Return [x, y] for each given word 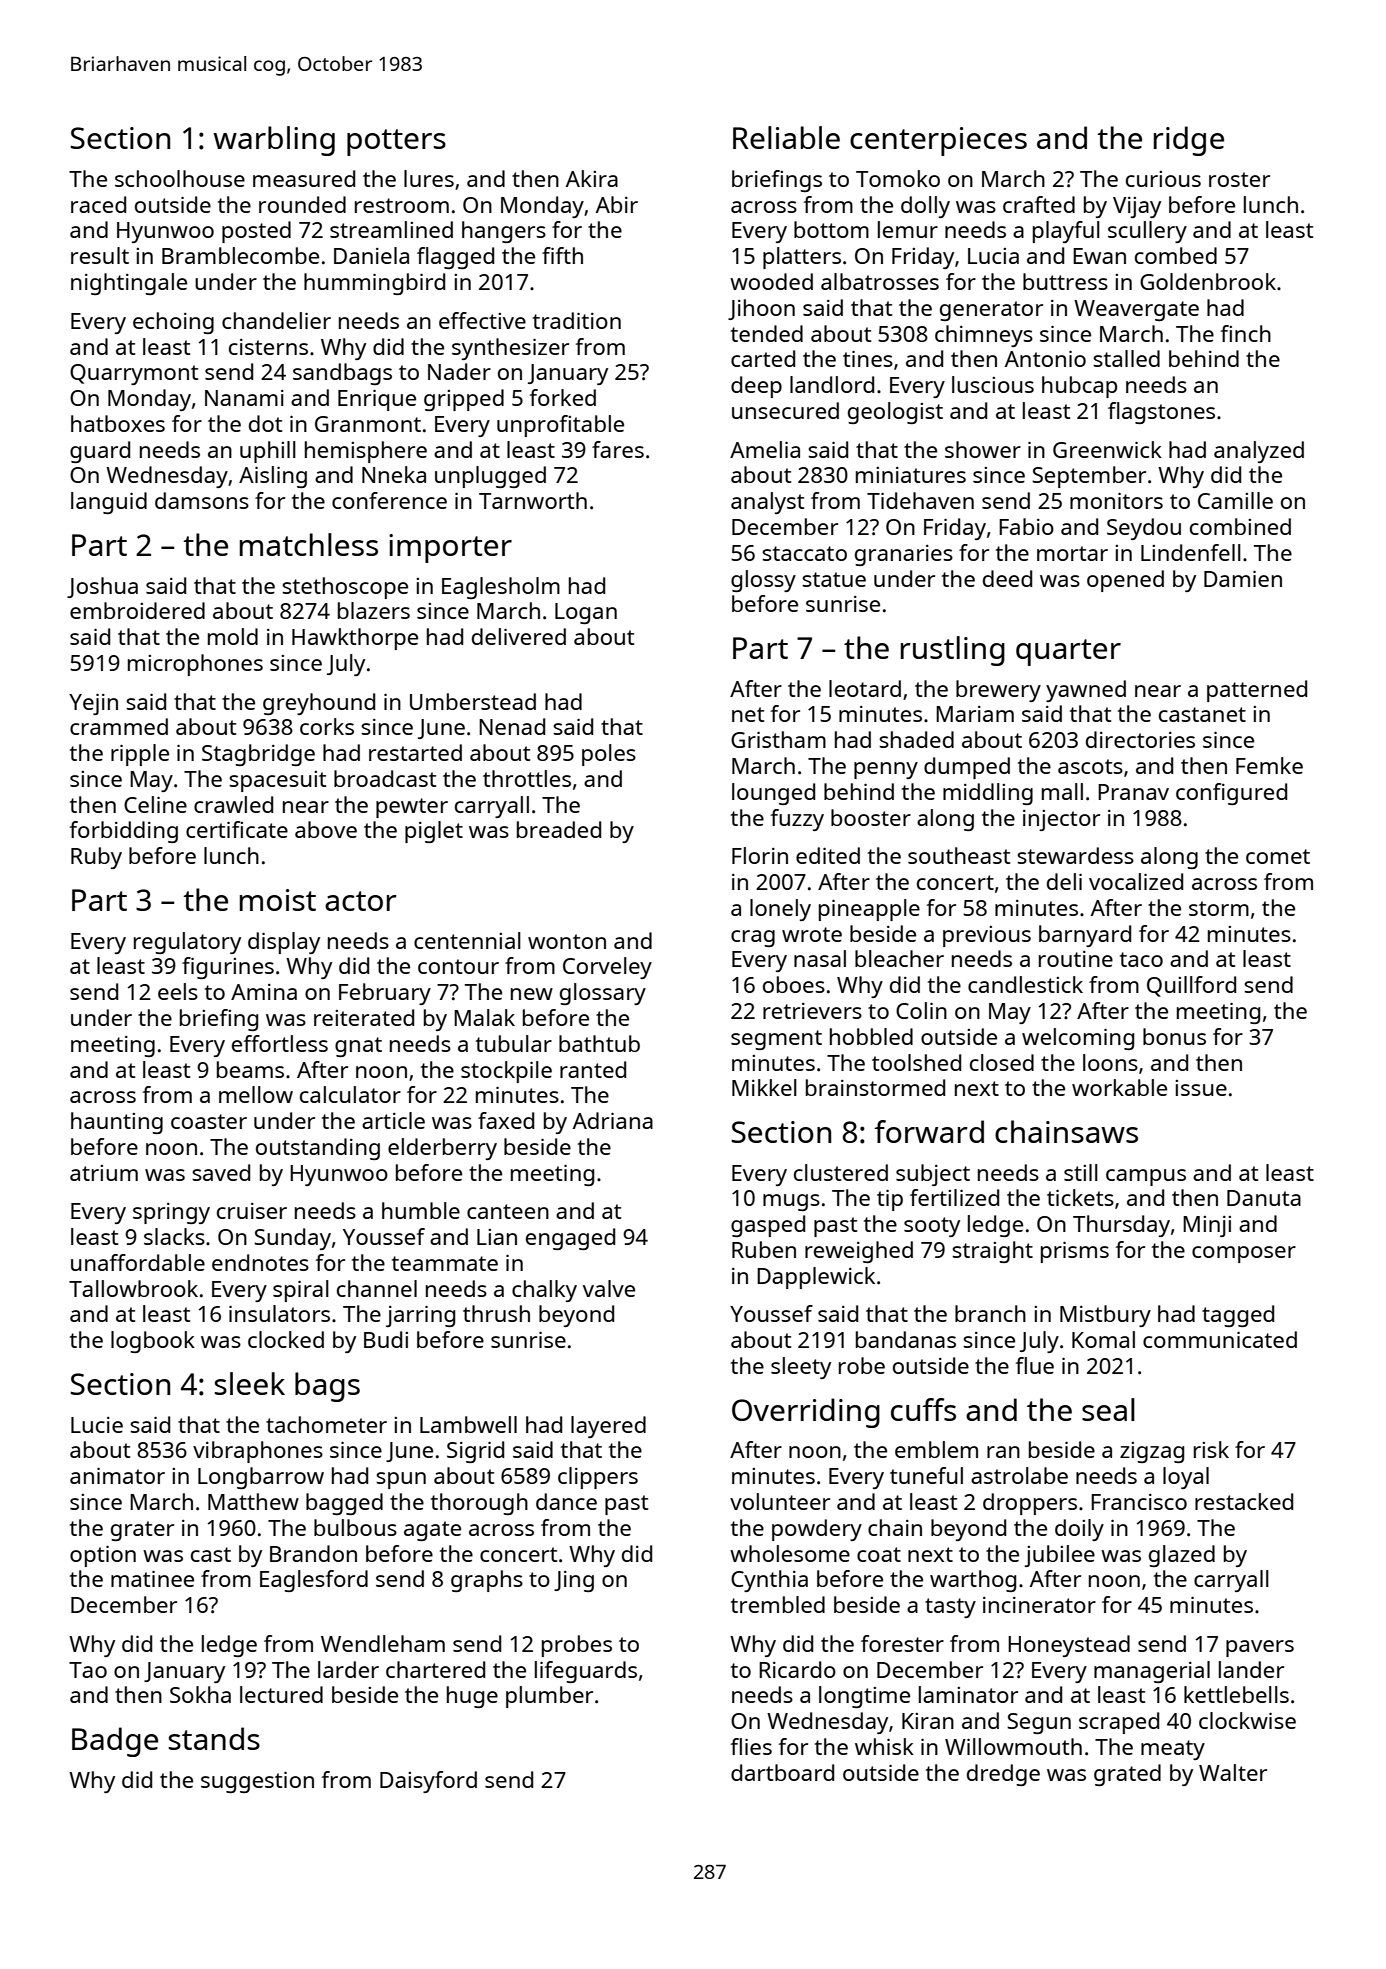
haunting [117, 1123]
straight [992, 1252]
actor [361, 901]
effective [482, 320]
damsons [202, 500]
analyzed [1259, 452]
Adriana [613, 1120]
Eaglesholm [501, 588]
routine [1076, 959]
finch [1246, 333]
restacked [1244, 1501]
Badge [115, 1742]
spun [401, 1480]
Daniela [371, 255]
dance [566, 1501]
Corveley [607, 968]
